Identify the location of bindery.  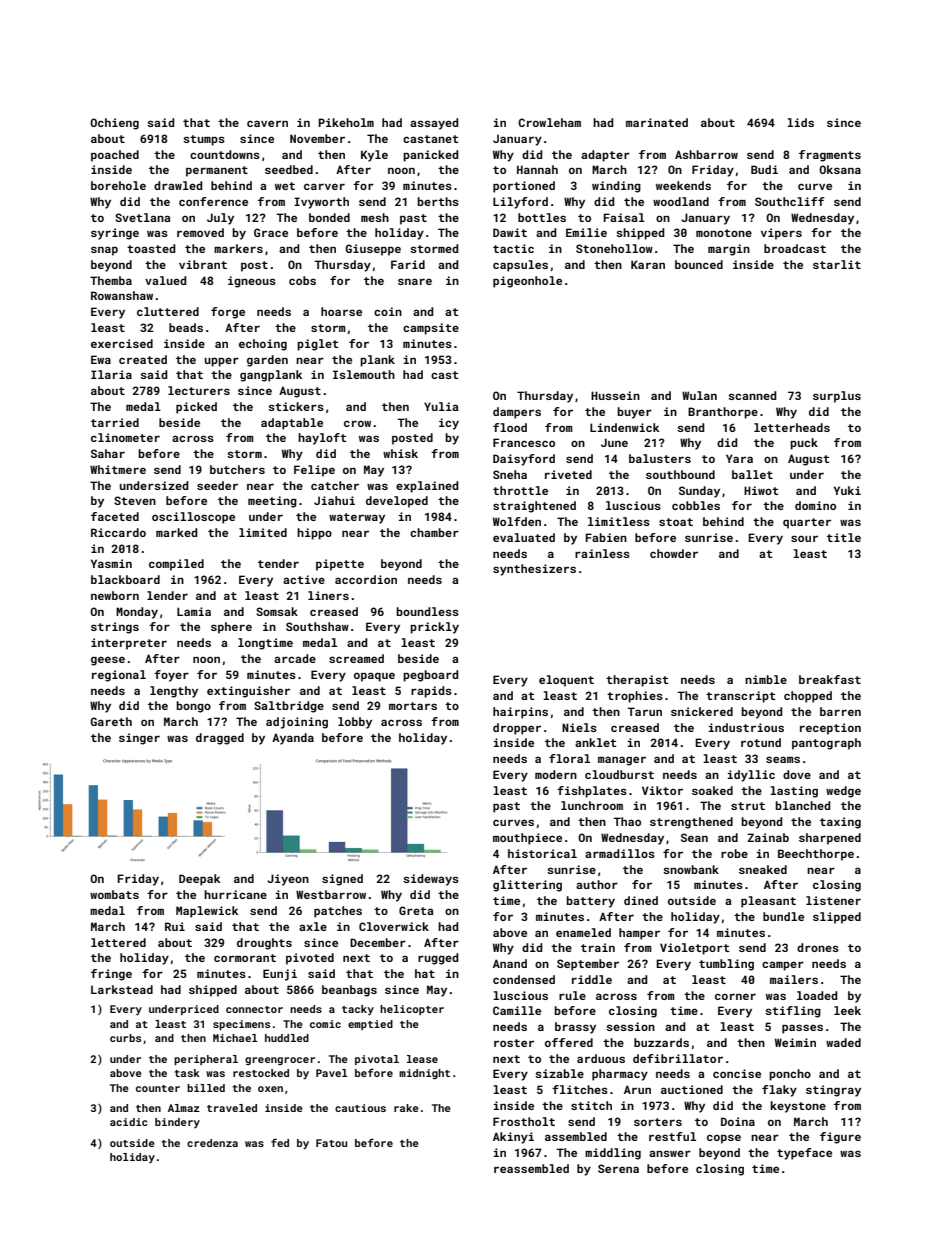
(177, 1123).
